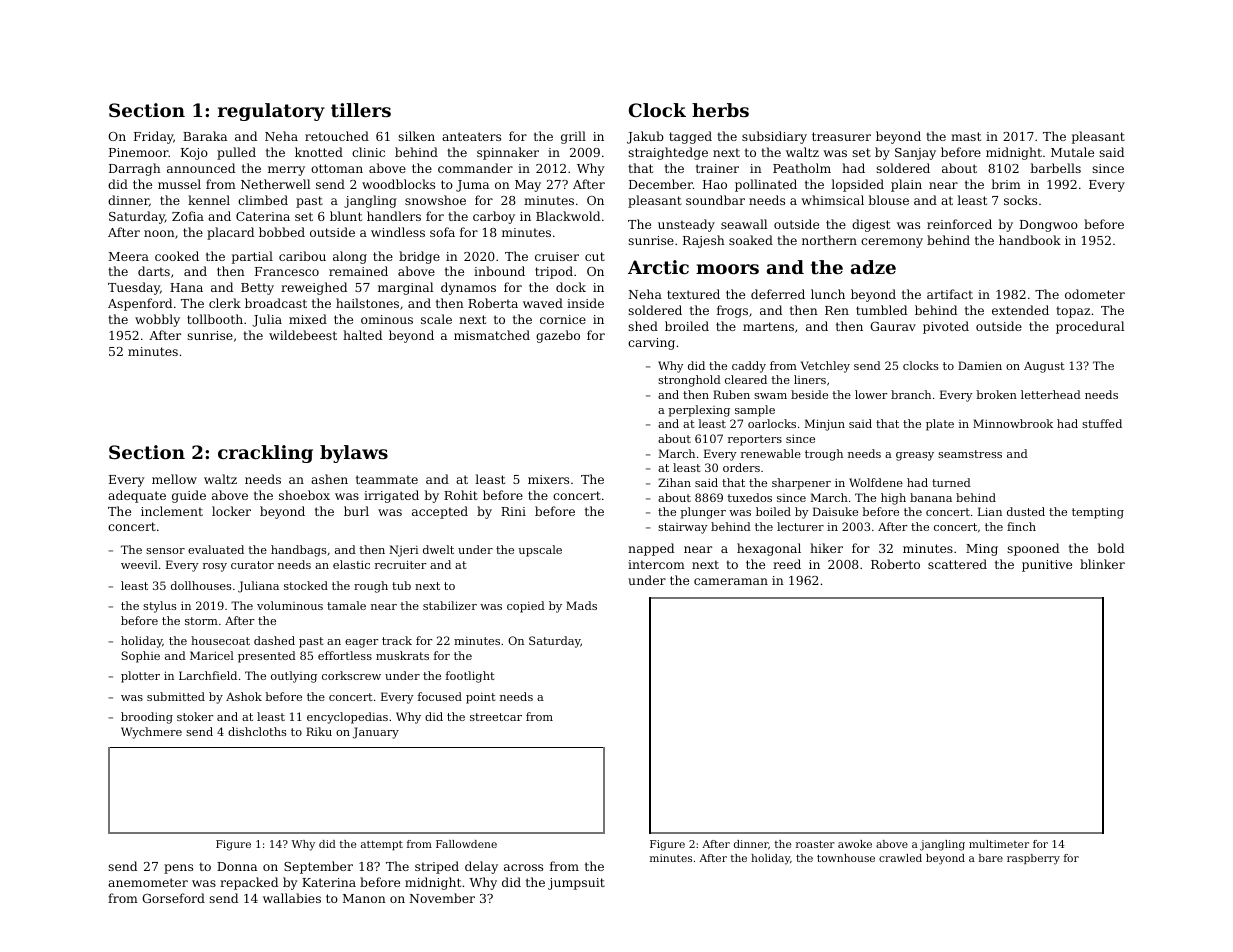 This document has width=1233, height=952. I want to click on odometer, so click(1095, 294).
